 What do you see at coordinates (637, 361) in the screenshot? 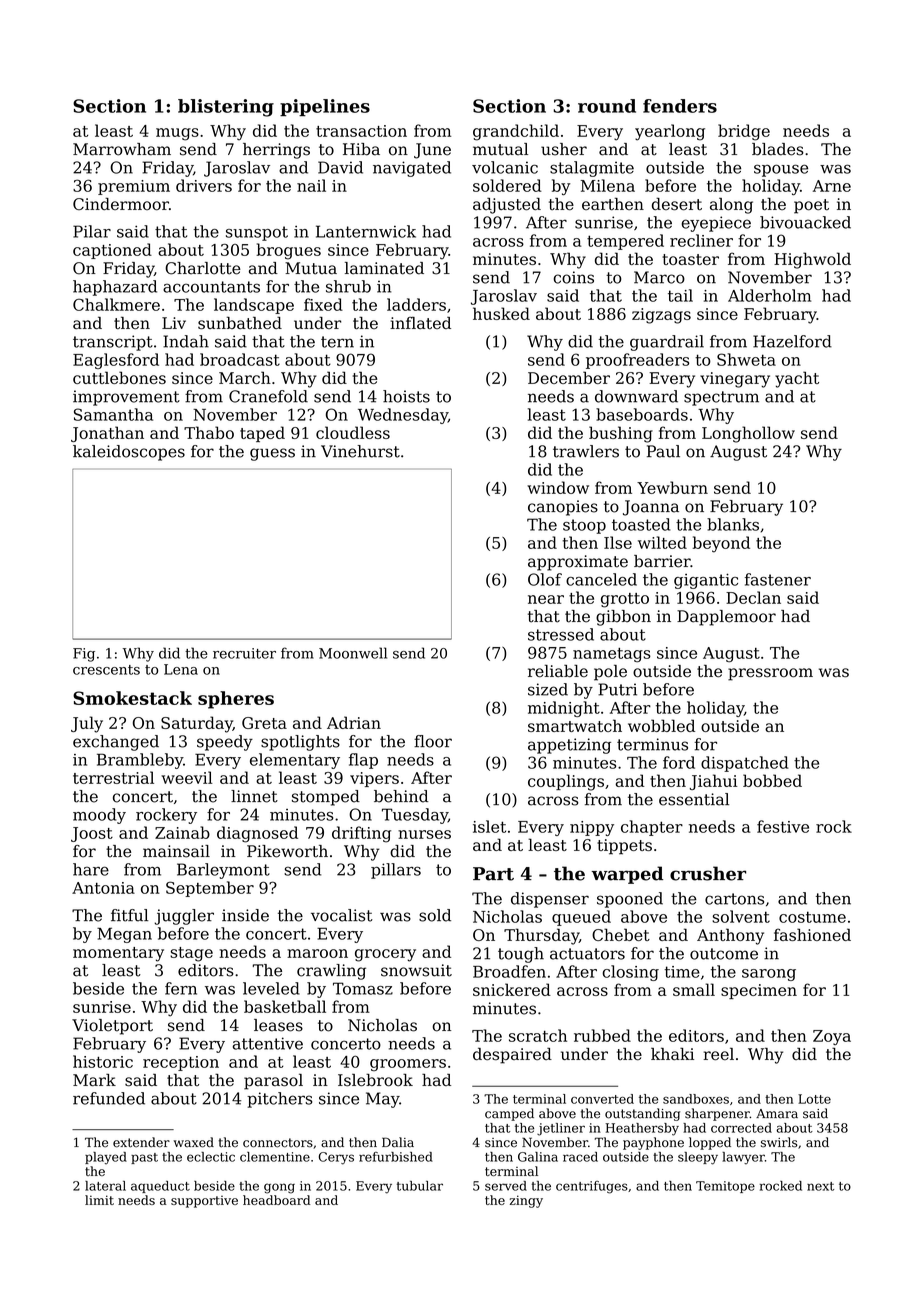
I see `proofreaders` at bounding box center [637, 361].
